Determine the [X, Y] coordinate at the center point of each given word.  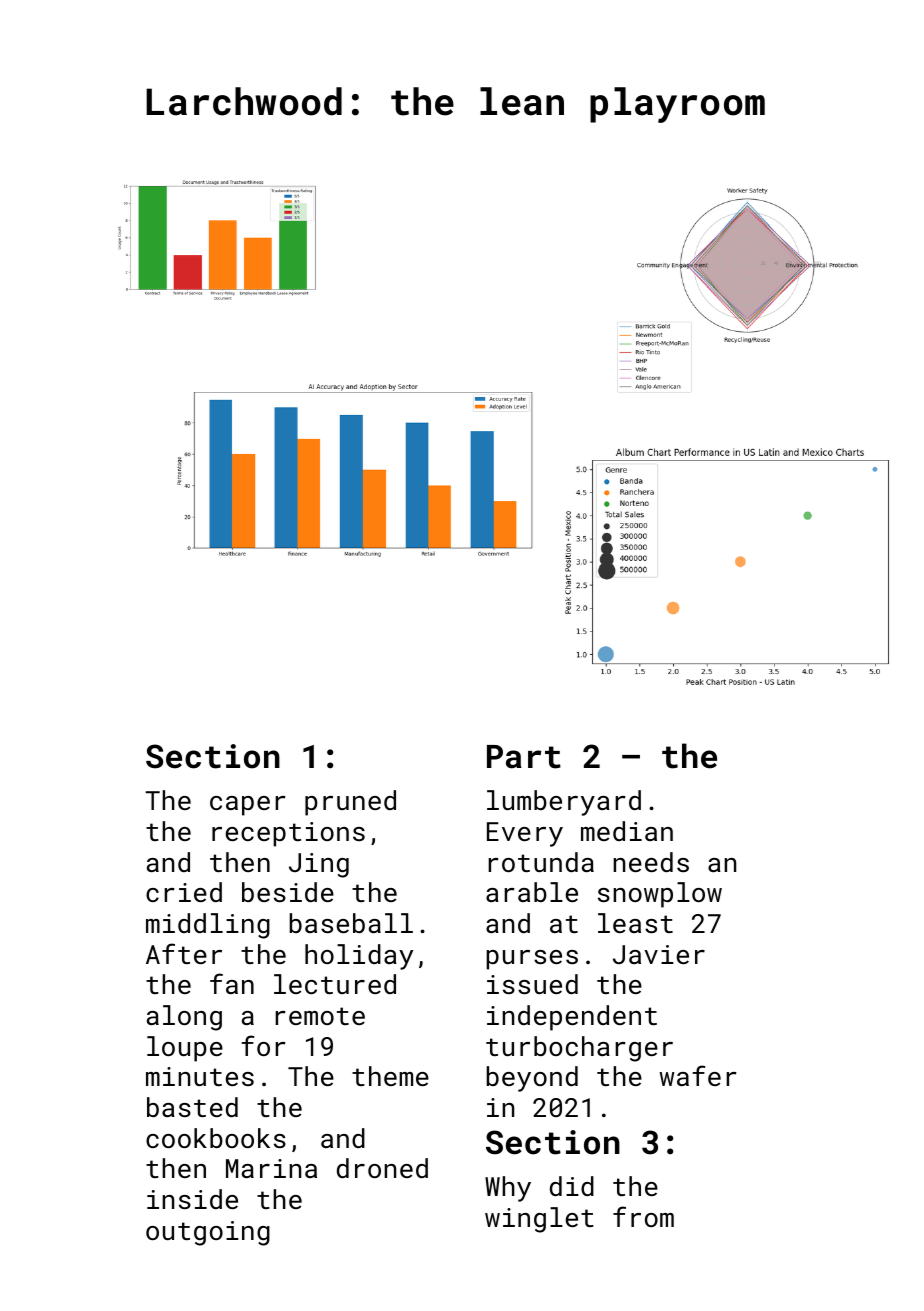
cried [184, 892]
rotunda [541, 862]
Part [524, 757]
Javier [659, 954]
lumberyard [564, 803]
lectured [335, 984]
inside [192, 1199]
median [627, 831]
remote [320, 1016]
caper [248, 806]
